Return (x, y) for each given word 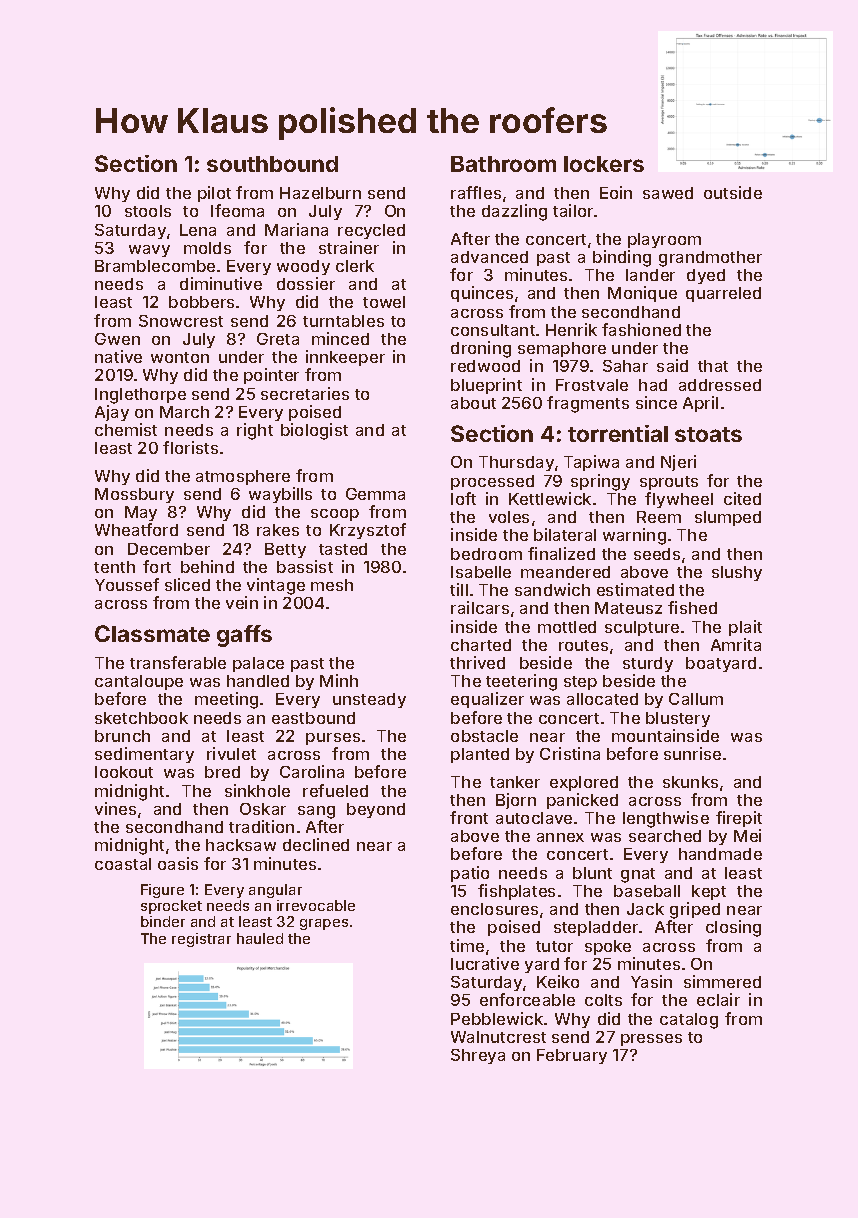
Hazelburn (320, 193)
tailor (573, 210)
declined (316, 844)
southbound (272, 164)
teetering (521, 682)
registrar (201, 940)
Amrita (736, 644)
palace (258, 664)
